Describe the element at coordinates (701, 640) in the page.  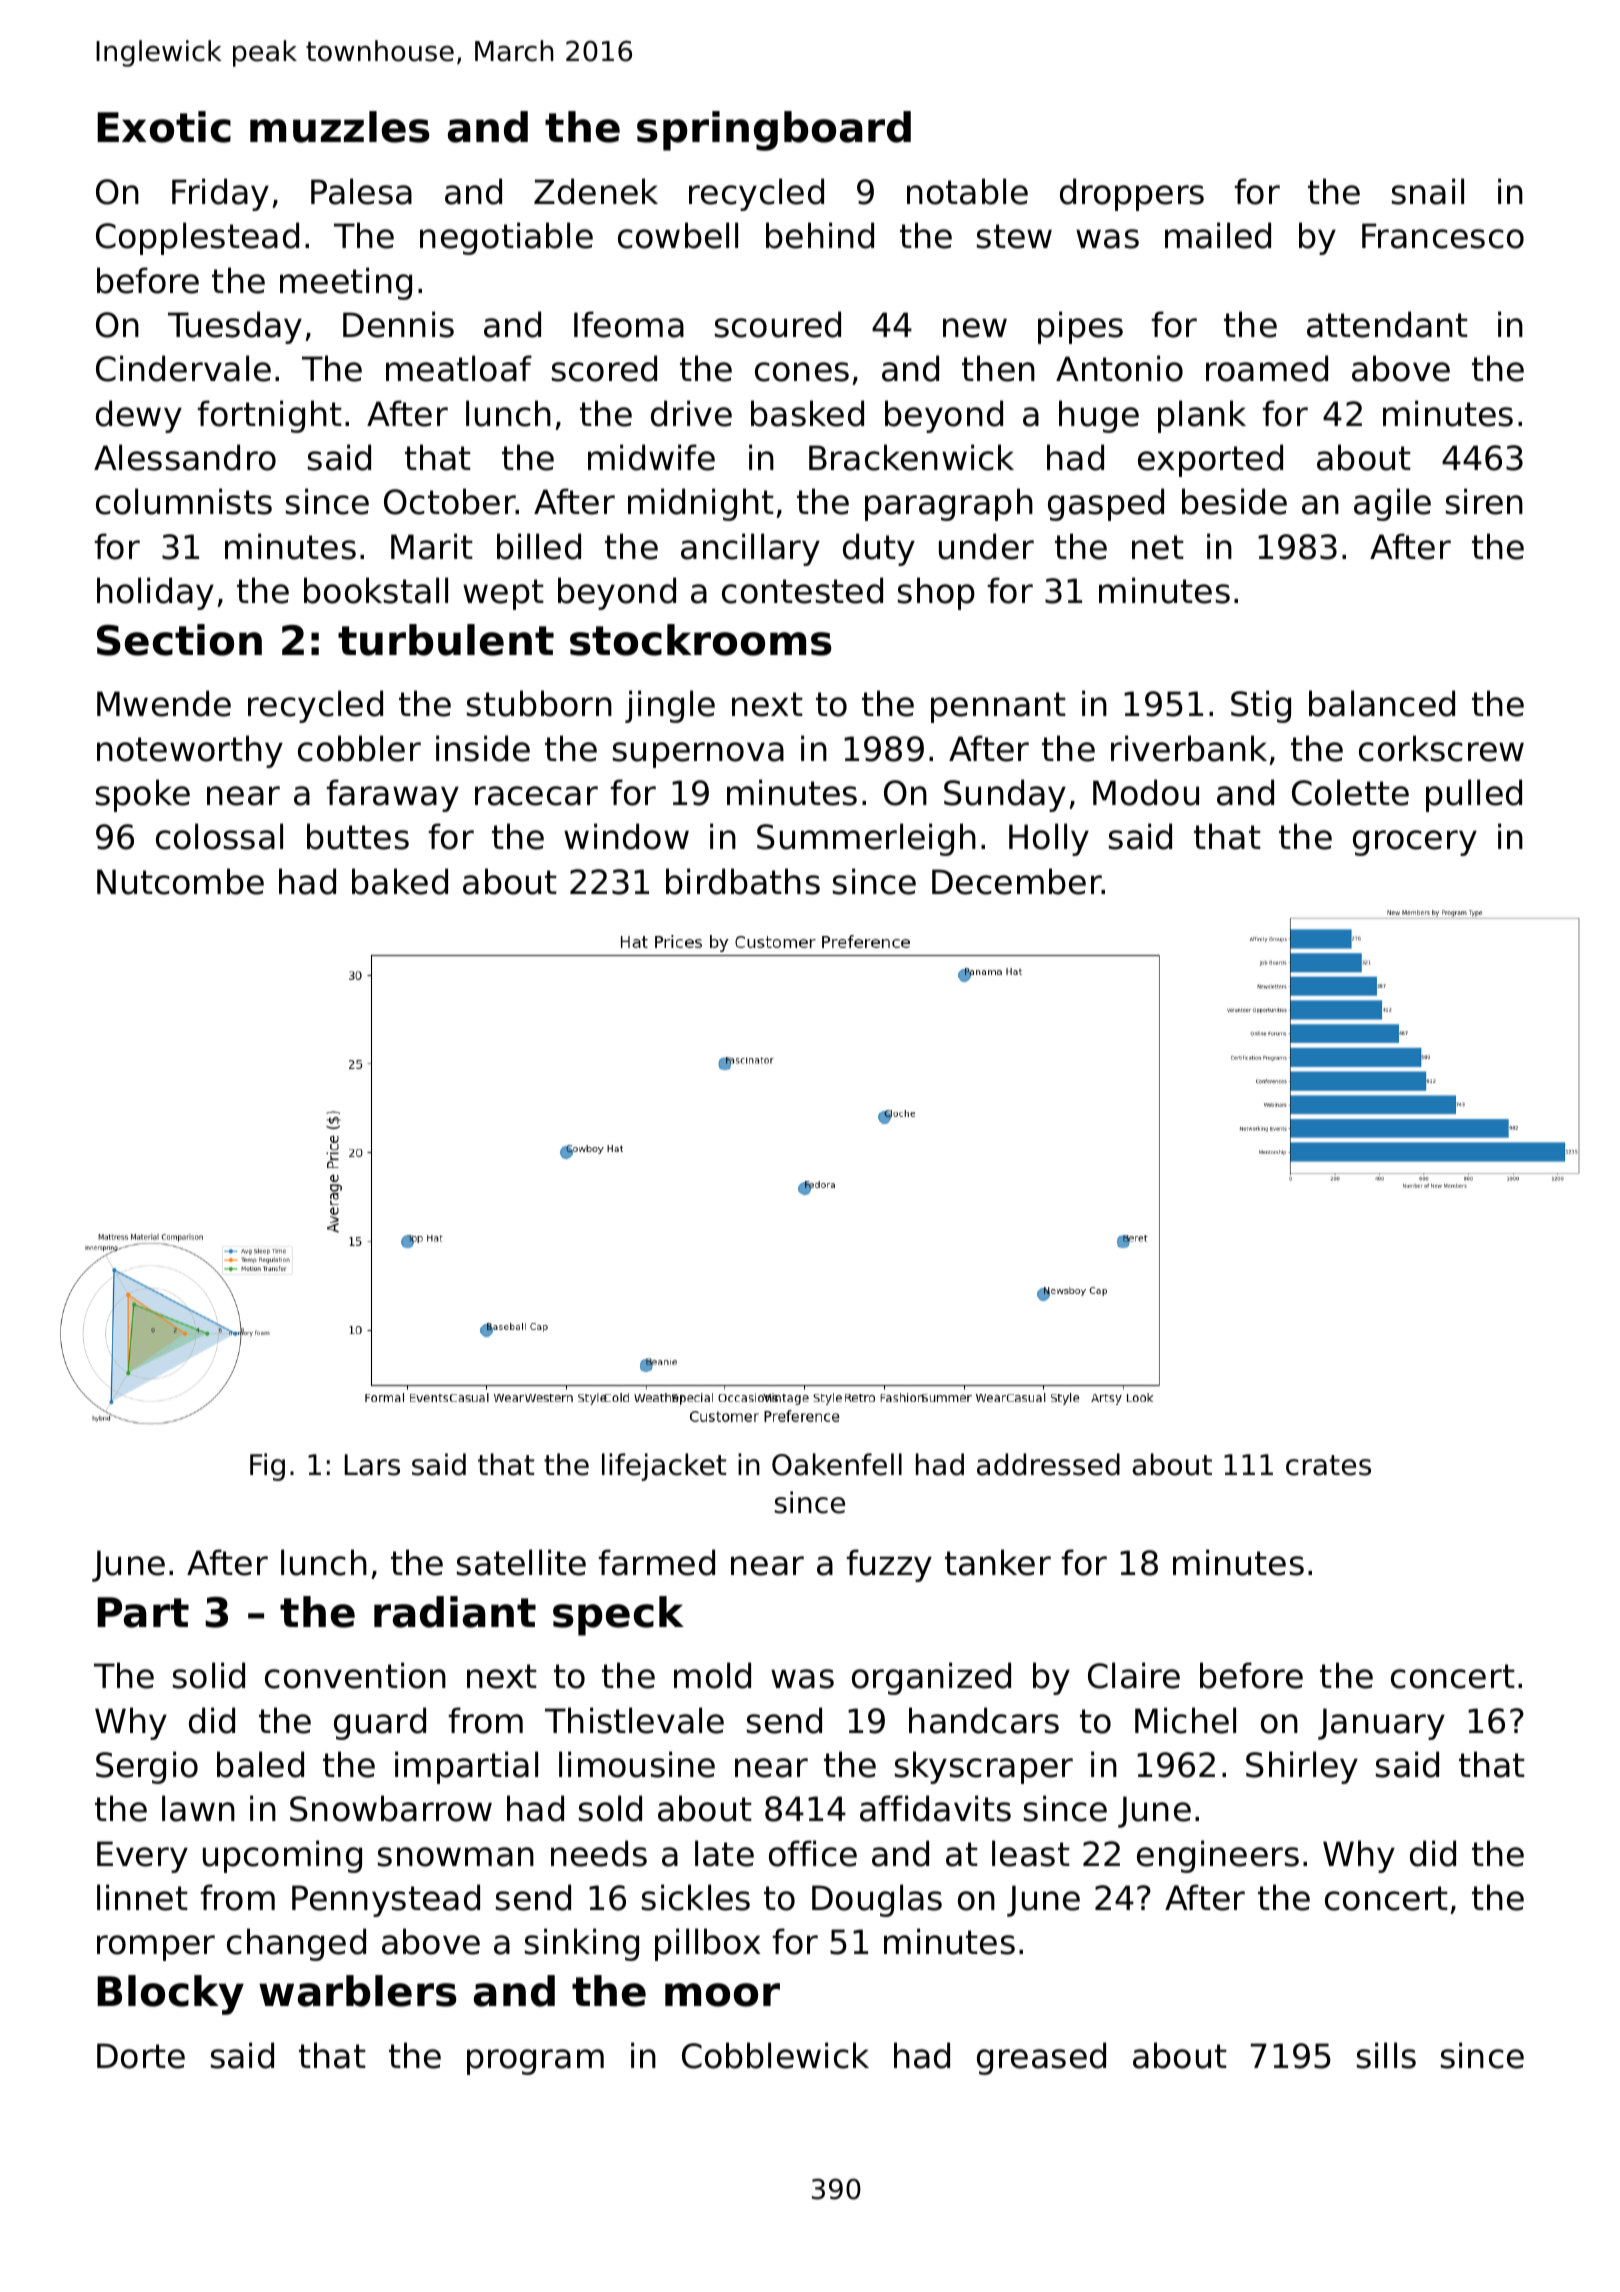
I see `stockrooms` at that location.
